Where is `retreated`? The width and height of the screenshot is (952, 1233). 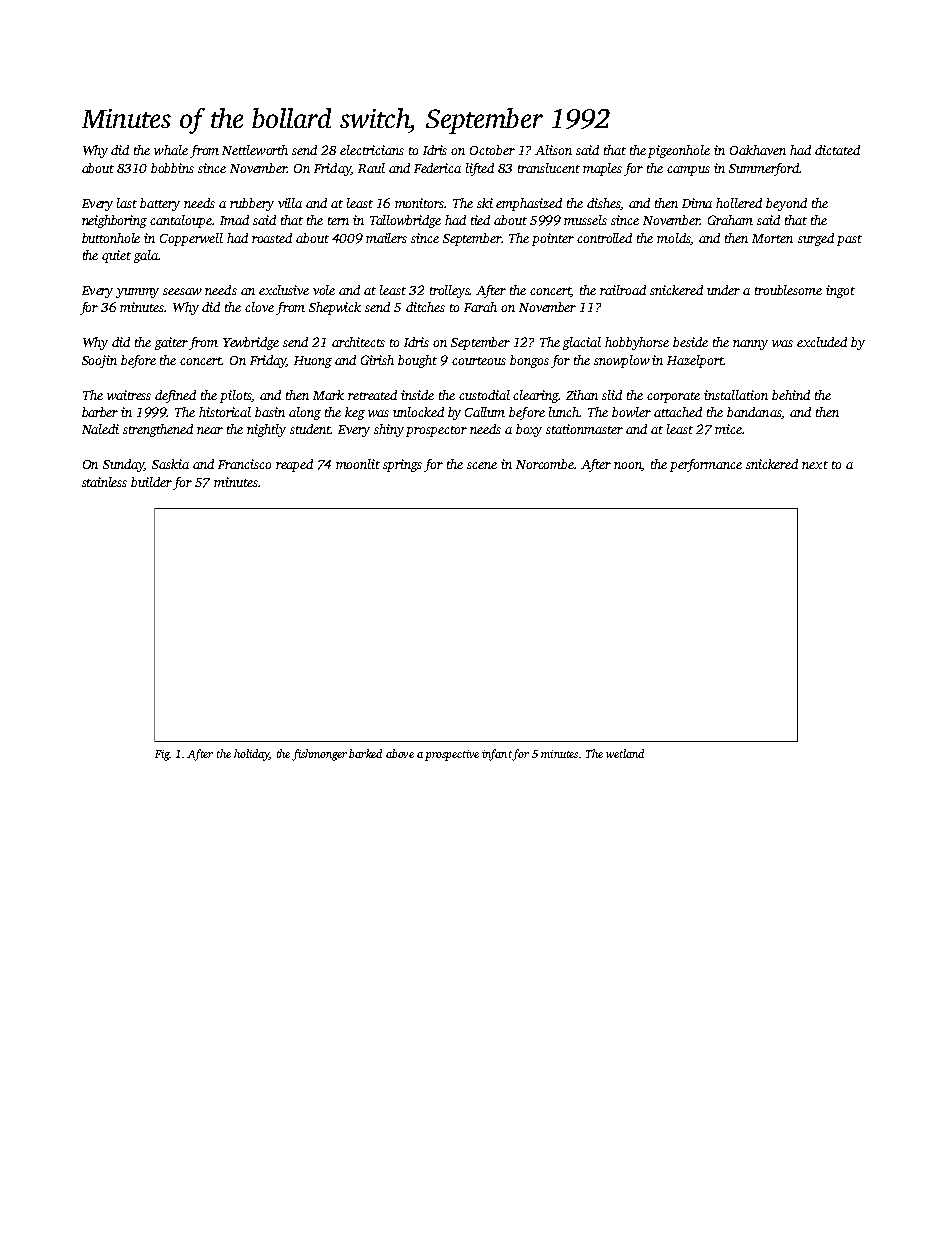
retreated is located at coordinates (372, 395).
